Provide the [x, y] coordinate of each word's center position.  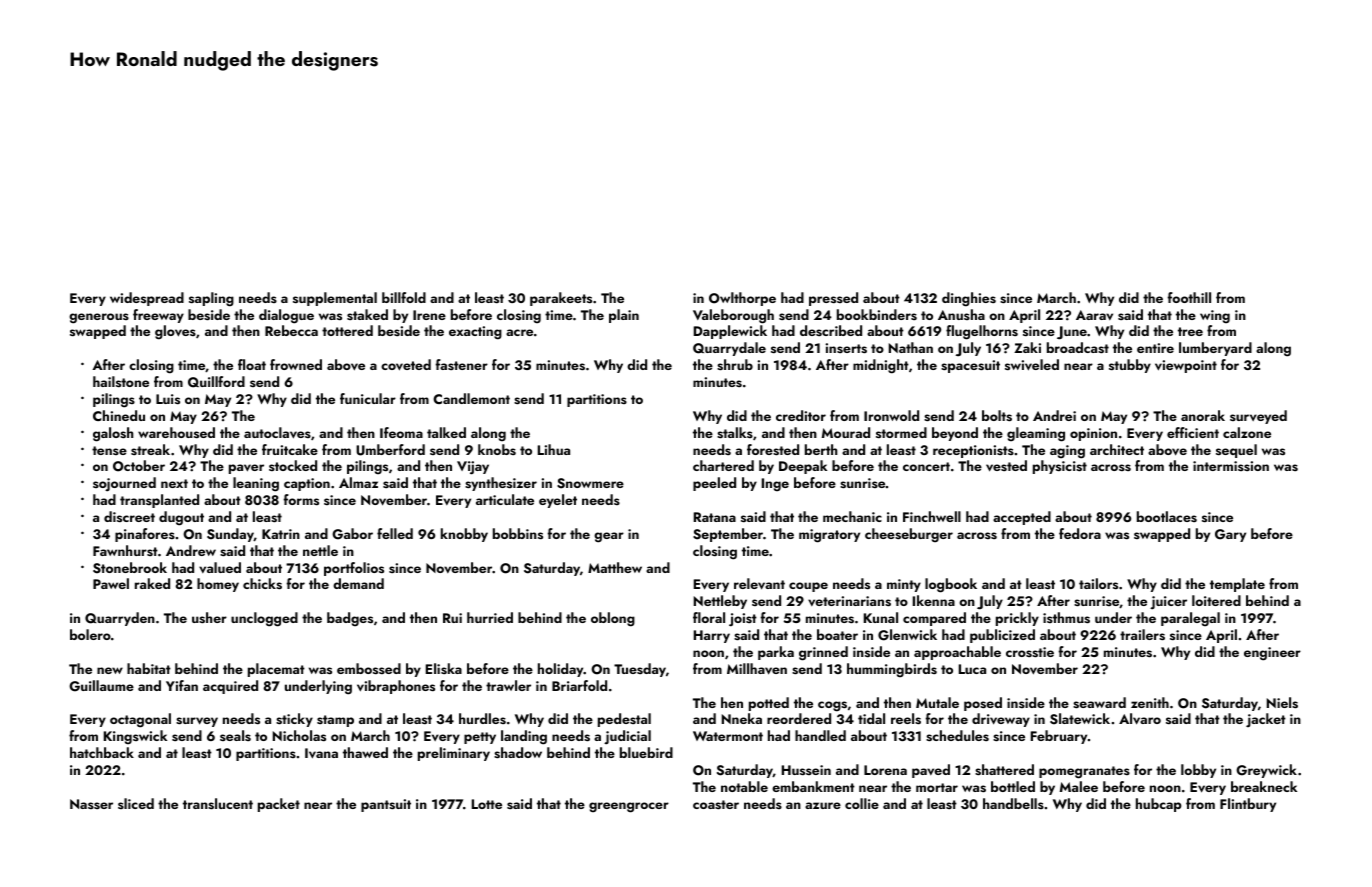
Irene [429, 315]
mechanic [852, 516]
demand [358, 583]
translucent [218, 804]
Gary [1230, 535]
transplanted [159, 501]
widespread [147, 299]
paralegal [1190, 619]
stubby [1130, 366]
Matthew [615, 567]
